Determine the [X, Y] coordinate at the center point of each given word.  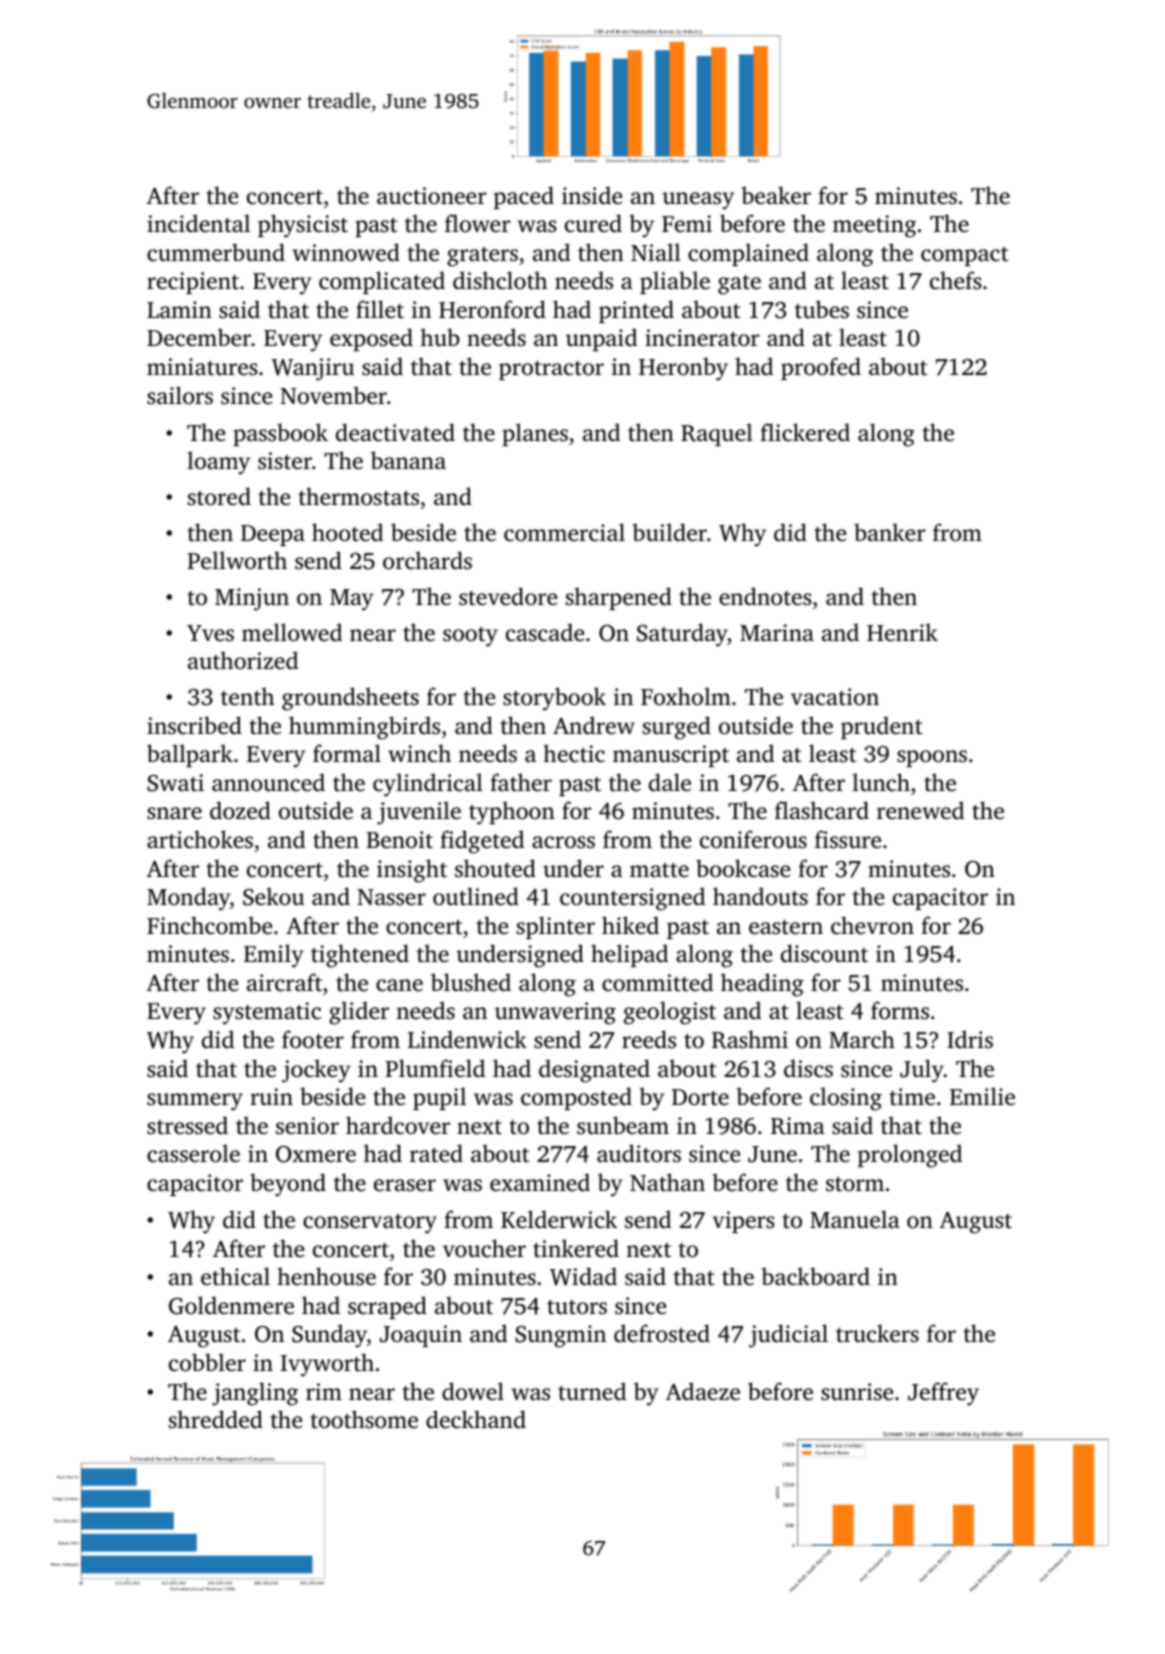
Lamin [179, 310]
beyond [288, 1185]
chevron [872, 925]
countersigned [632, 899]
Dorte [700, 1097]
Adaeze [703, 1391]
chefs [956, 280]
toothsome [364, 1419]
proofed [821, 368]
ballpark [190, 755]
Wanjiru [313, 369]
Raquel [717, 434]
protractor [551, 370]
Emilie [982, 1096]
